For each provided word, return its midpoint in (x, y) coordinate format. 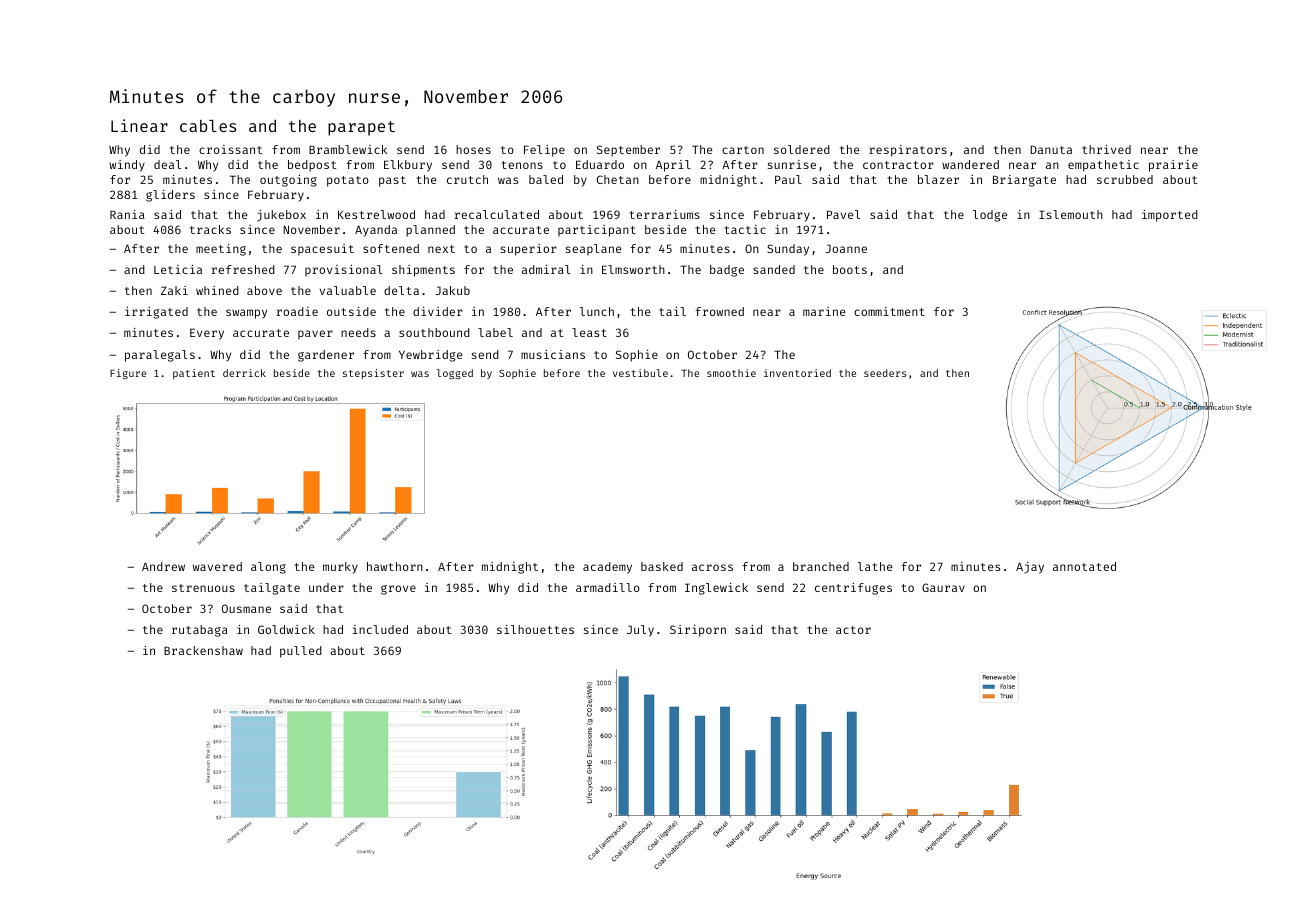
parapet (361, 128)
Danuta (1051, 149)
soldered (802, 149)
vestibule (640, 373)
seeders (885, 373)
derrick (244, 373)
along (268, 568)
